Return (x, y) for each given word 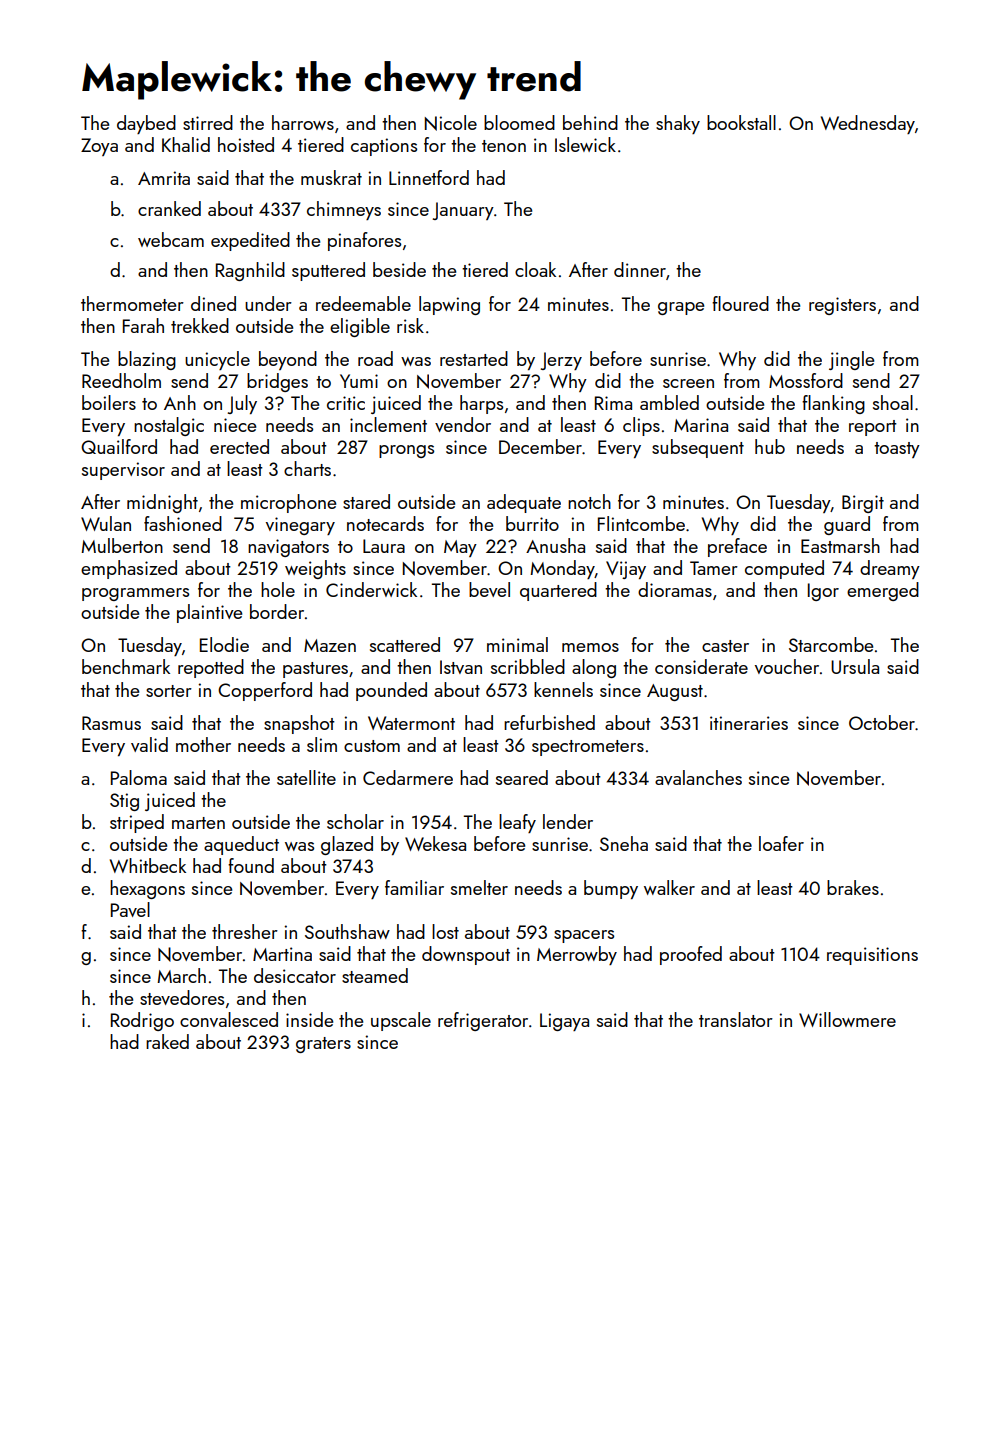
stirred (208, 122)
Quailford (119, 446)
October (882, 722)
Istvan (461, 667)
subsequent (698, 448)
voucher (787, 666)
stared (366, 501)
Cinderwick (371, 589)
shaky (678, 124)
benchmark (126, 666)
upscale (401, 1021)
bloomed (519, 122)
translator (736, 1019)
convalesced (229, 1019)
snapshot (299, 724)
